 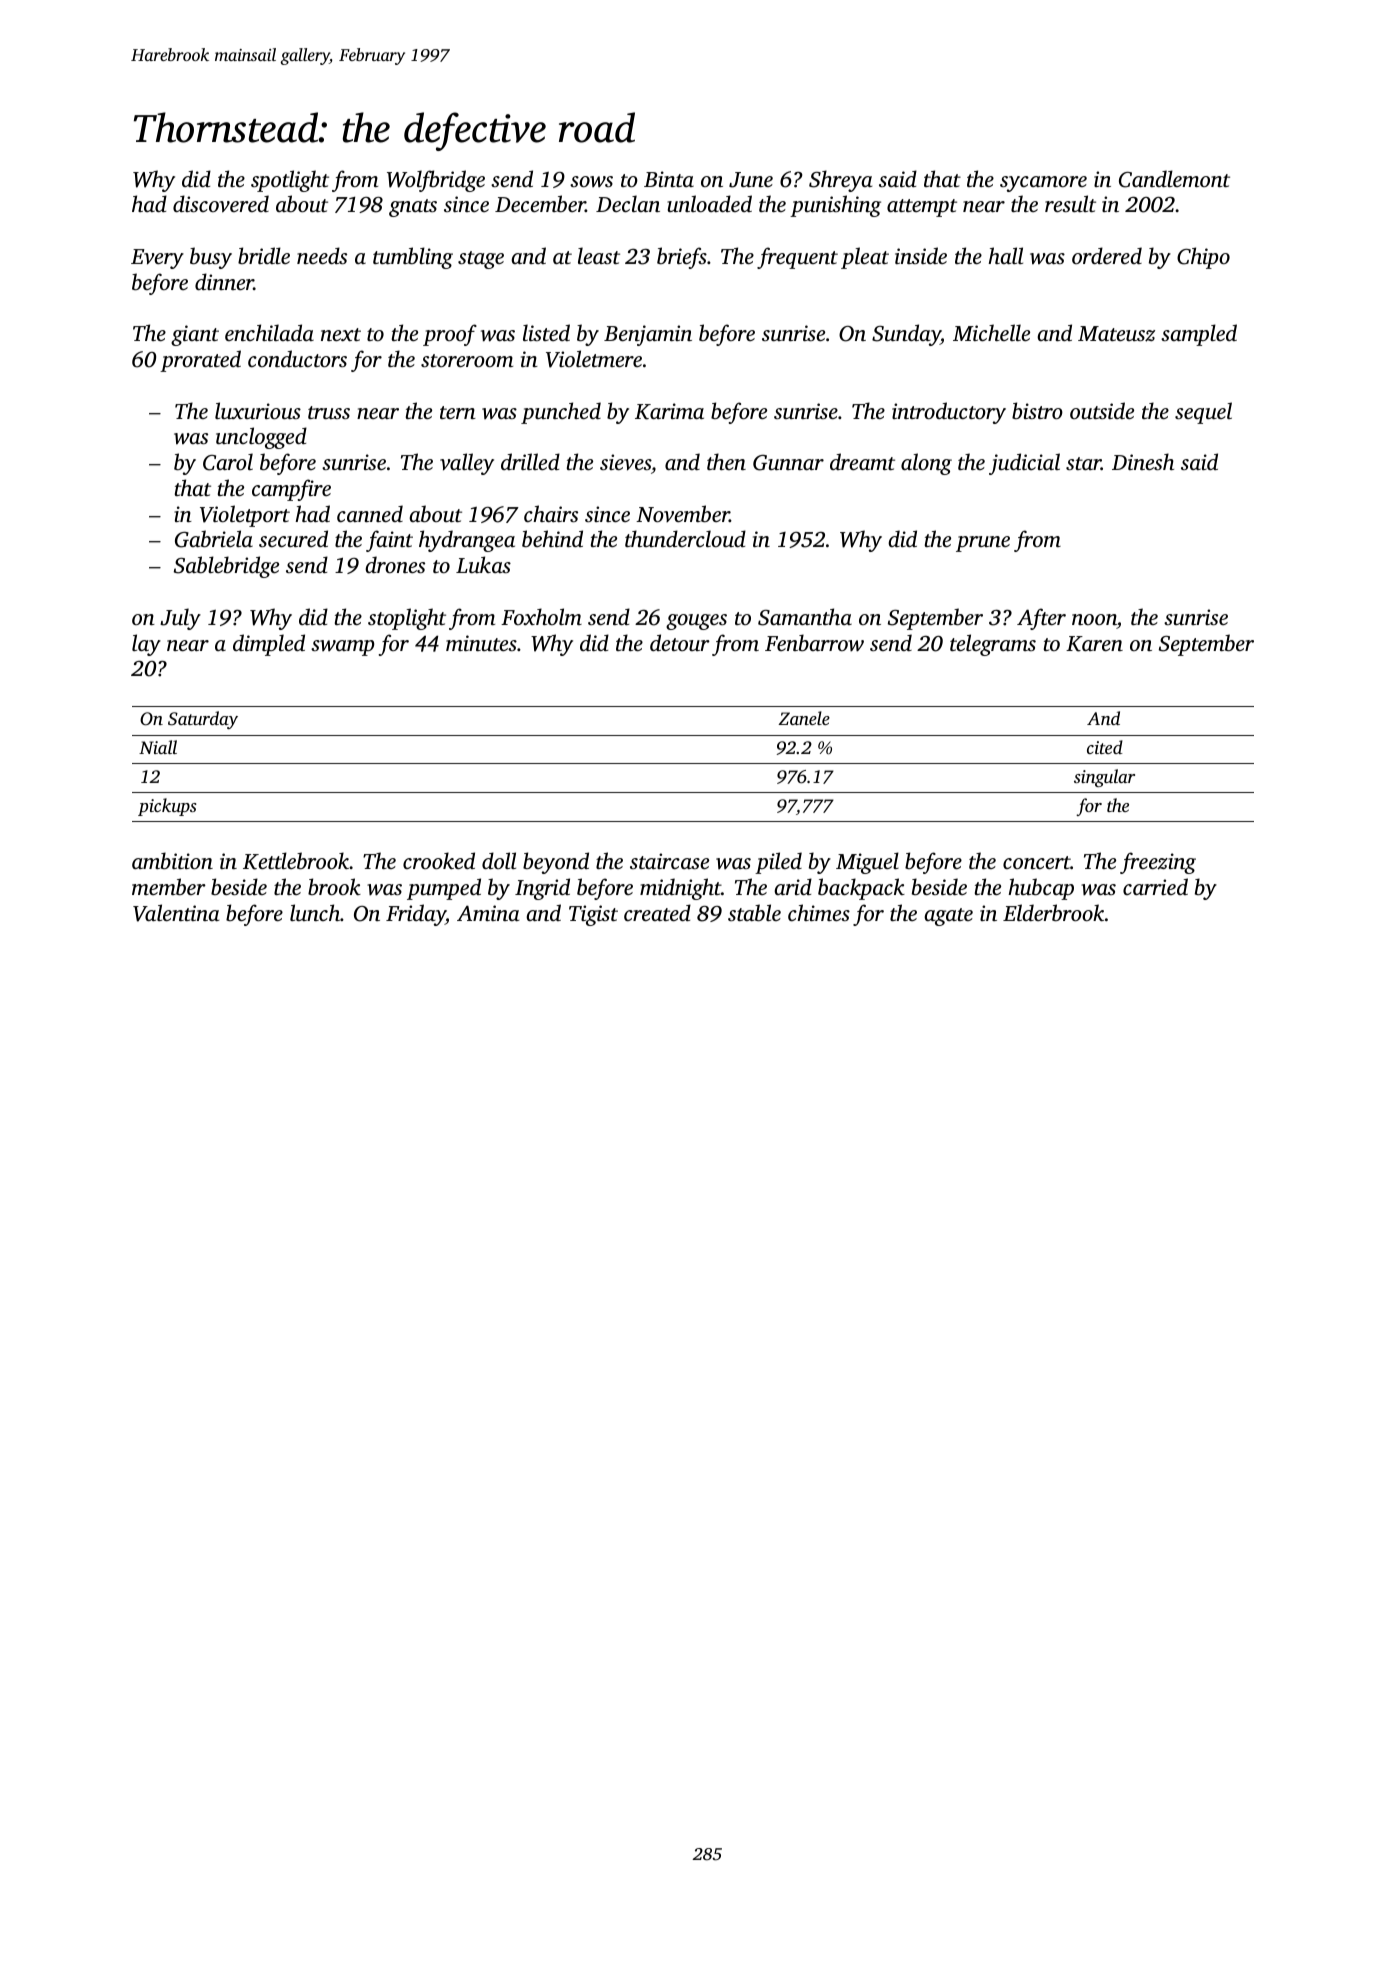 I want to click on telegrams, so click(x=993, y=645).
